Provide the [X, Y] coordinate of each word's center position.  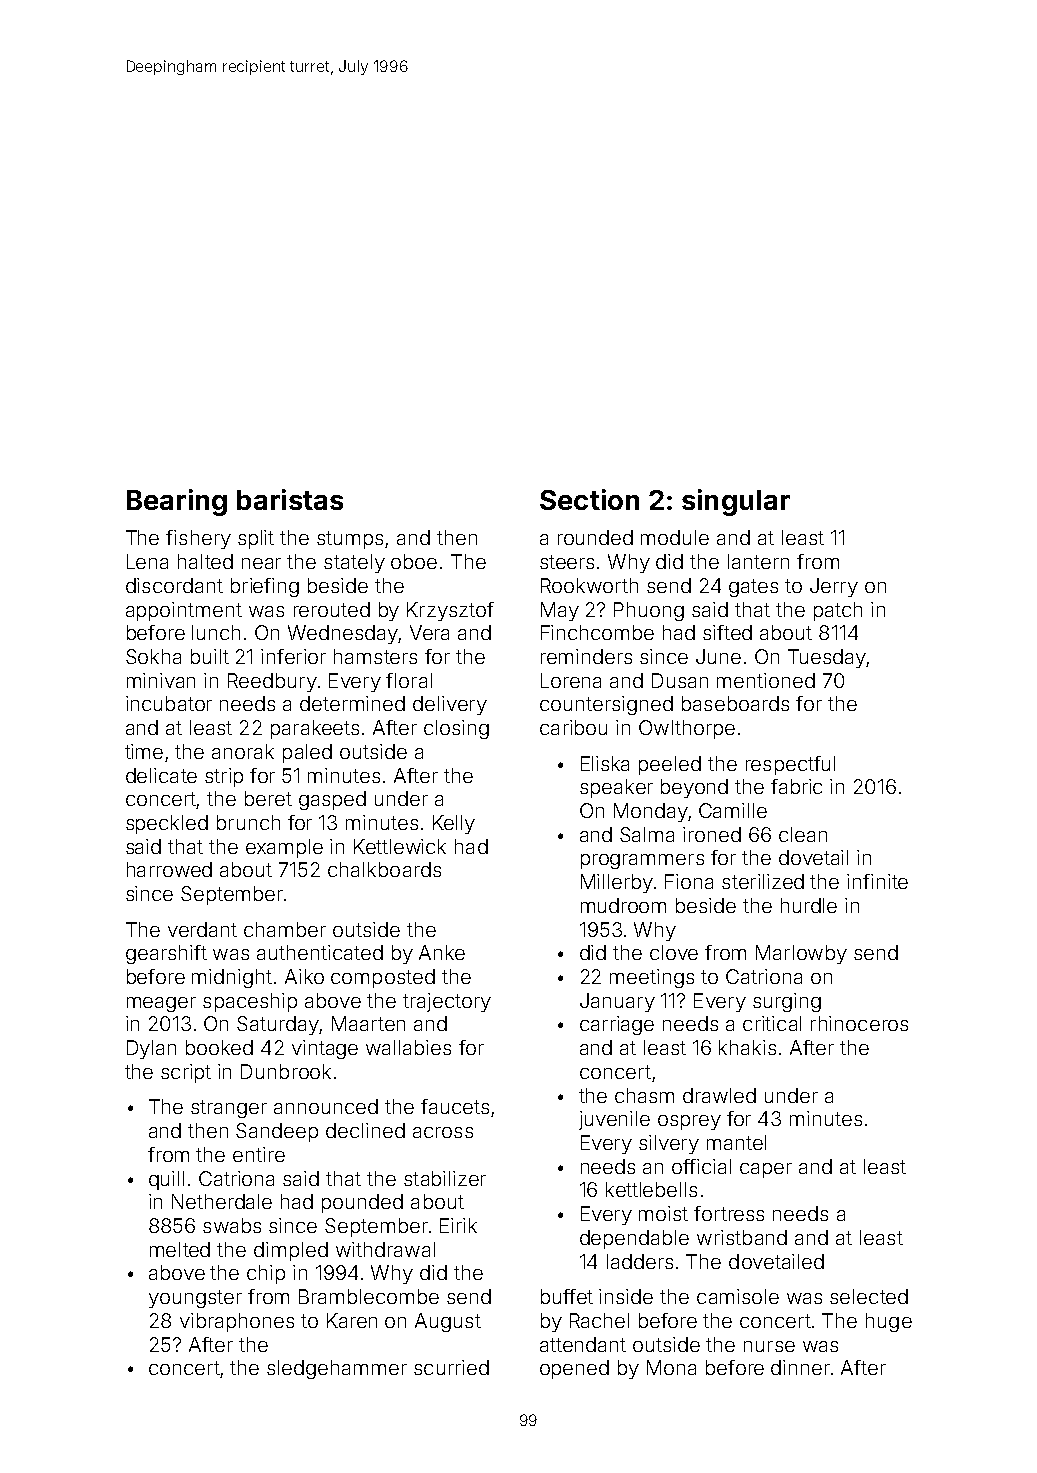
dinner [800, 1367]
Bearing [177, 502]
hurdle [809, 905]
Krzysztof [450, 611]
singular [736, 502]
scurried [451, 1367]
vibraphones [237, 1322]
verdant [202, 929]
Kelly [454, 824]
